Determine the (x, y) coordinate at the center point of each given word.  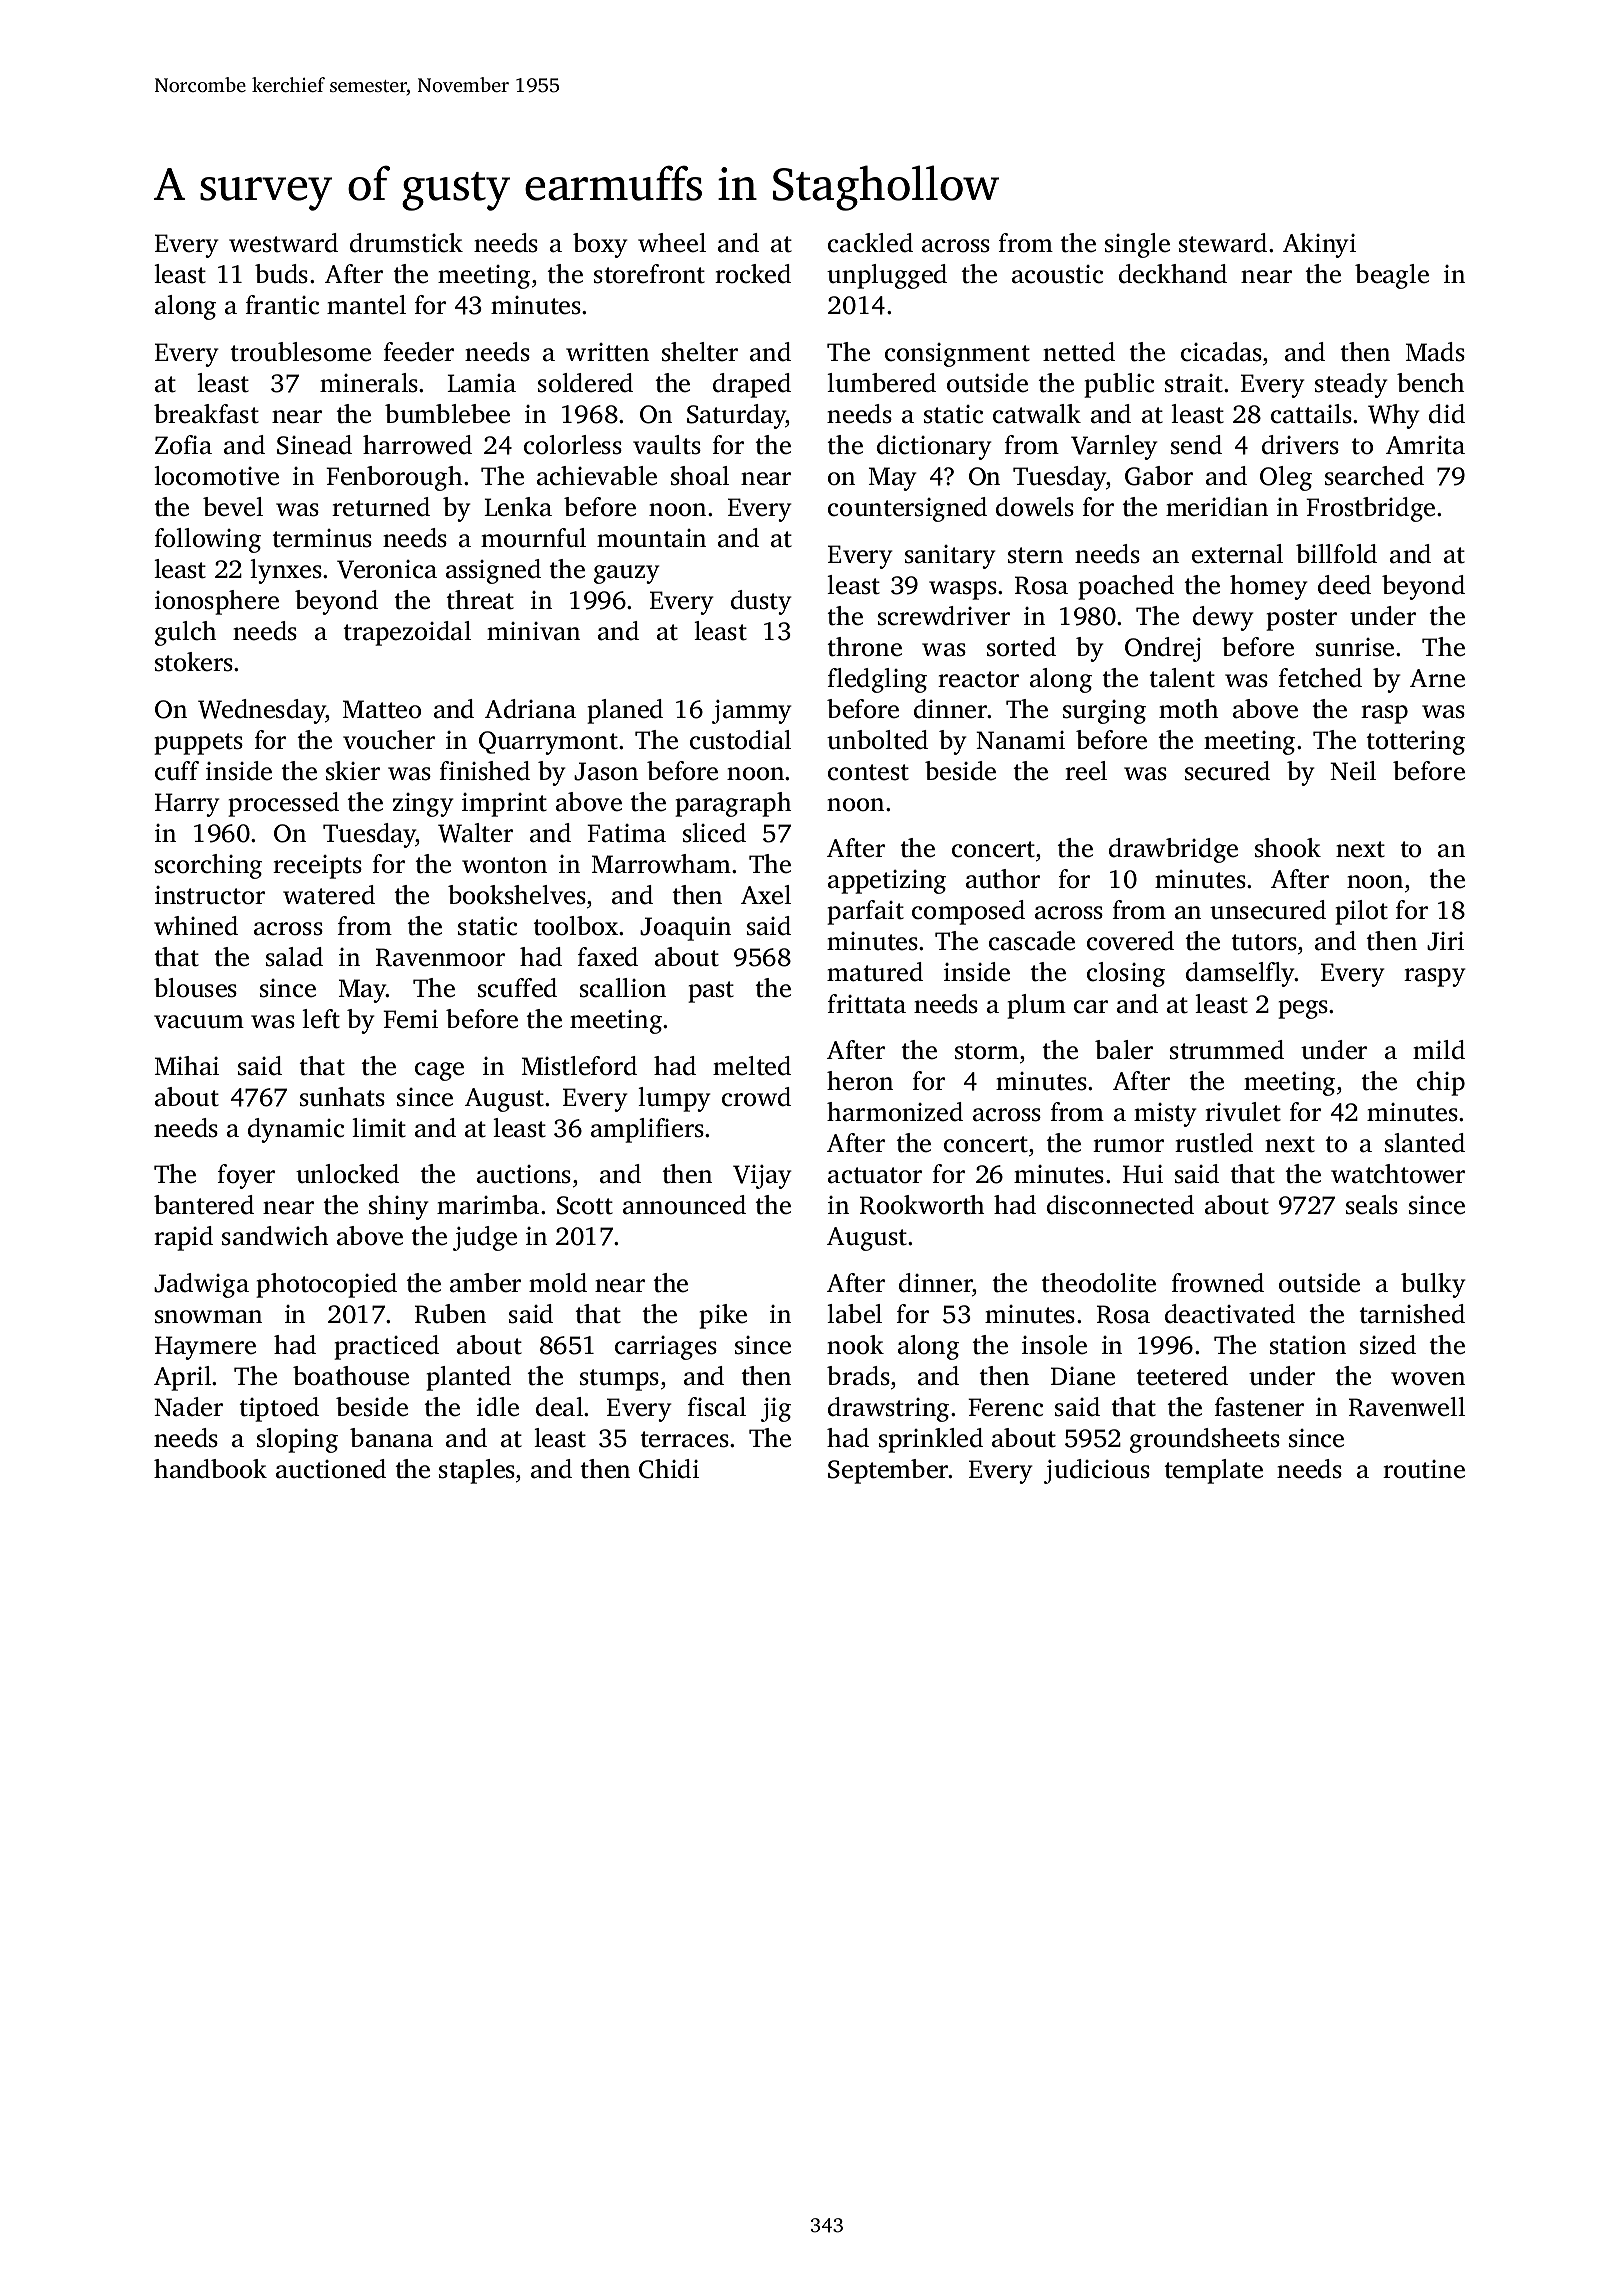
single (1137, 245)
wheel (672, 243)
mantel (366, 305)
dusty (761, 602)
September (888, 1471)
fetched (1320, 678)
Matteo (381, 709)
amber (485, 1283)
